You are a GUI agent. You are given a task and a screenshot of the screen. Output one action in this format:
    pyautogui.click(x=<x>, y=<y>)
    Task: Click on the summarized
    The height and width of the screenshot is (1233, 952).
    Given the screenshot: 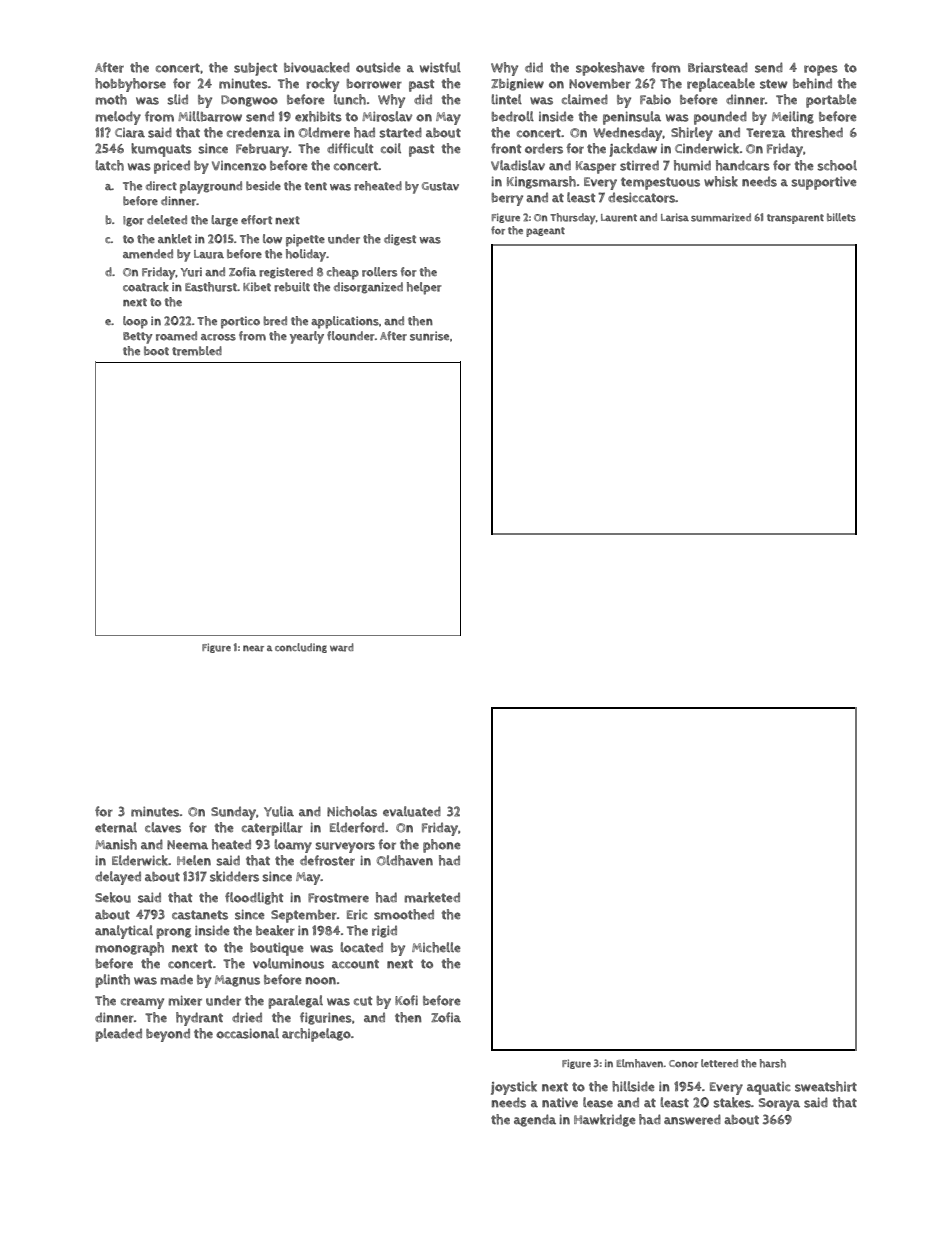 What is the action you would take?
    pyautogui.click(x=721, y=217)
